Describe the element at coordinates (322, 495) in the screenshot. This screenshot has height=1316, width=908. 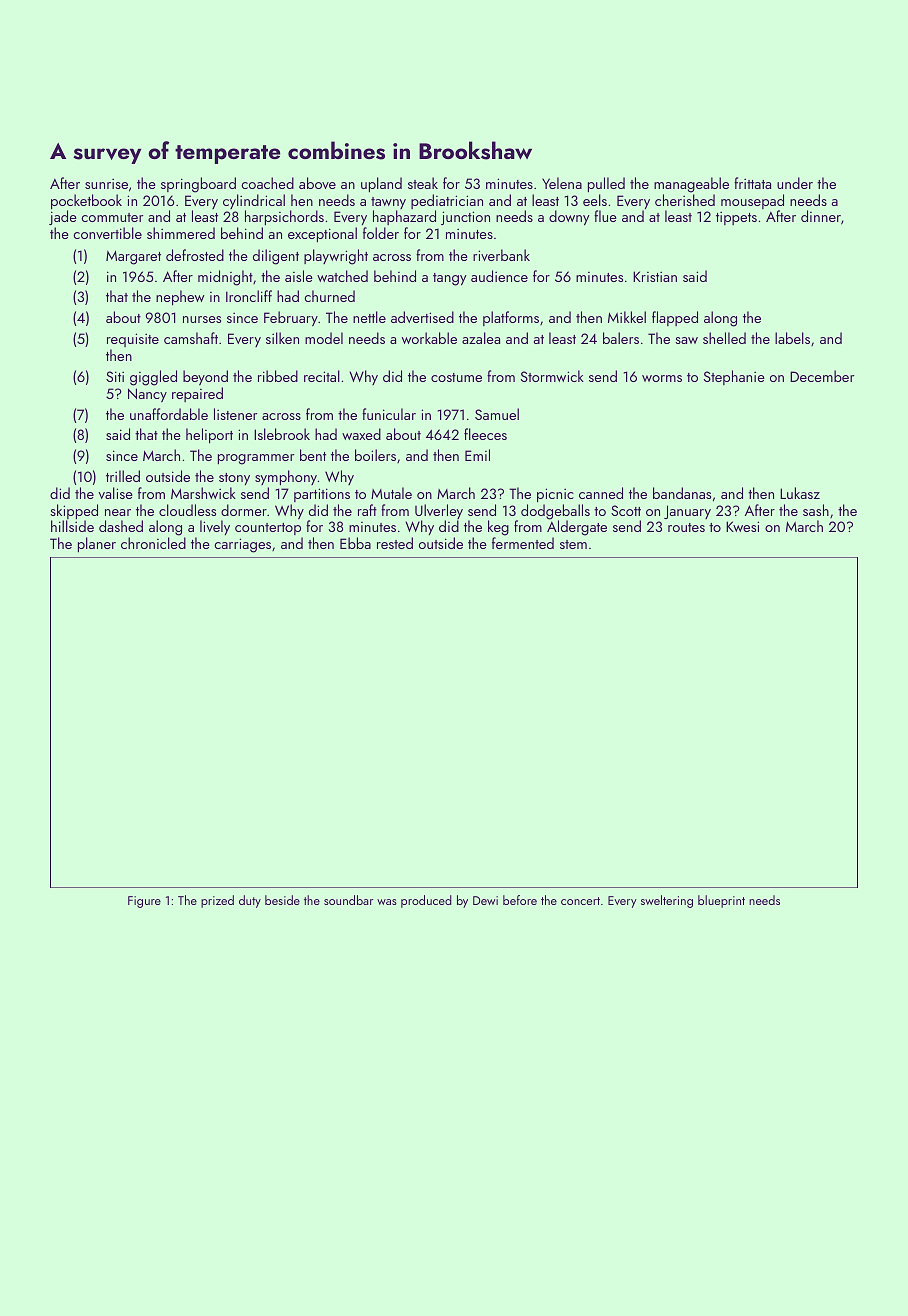
I see `partitions` at that location.
